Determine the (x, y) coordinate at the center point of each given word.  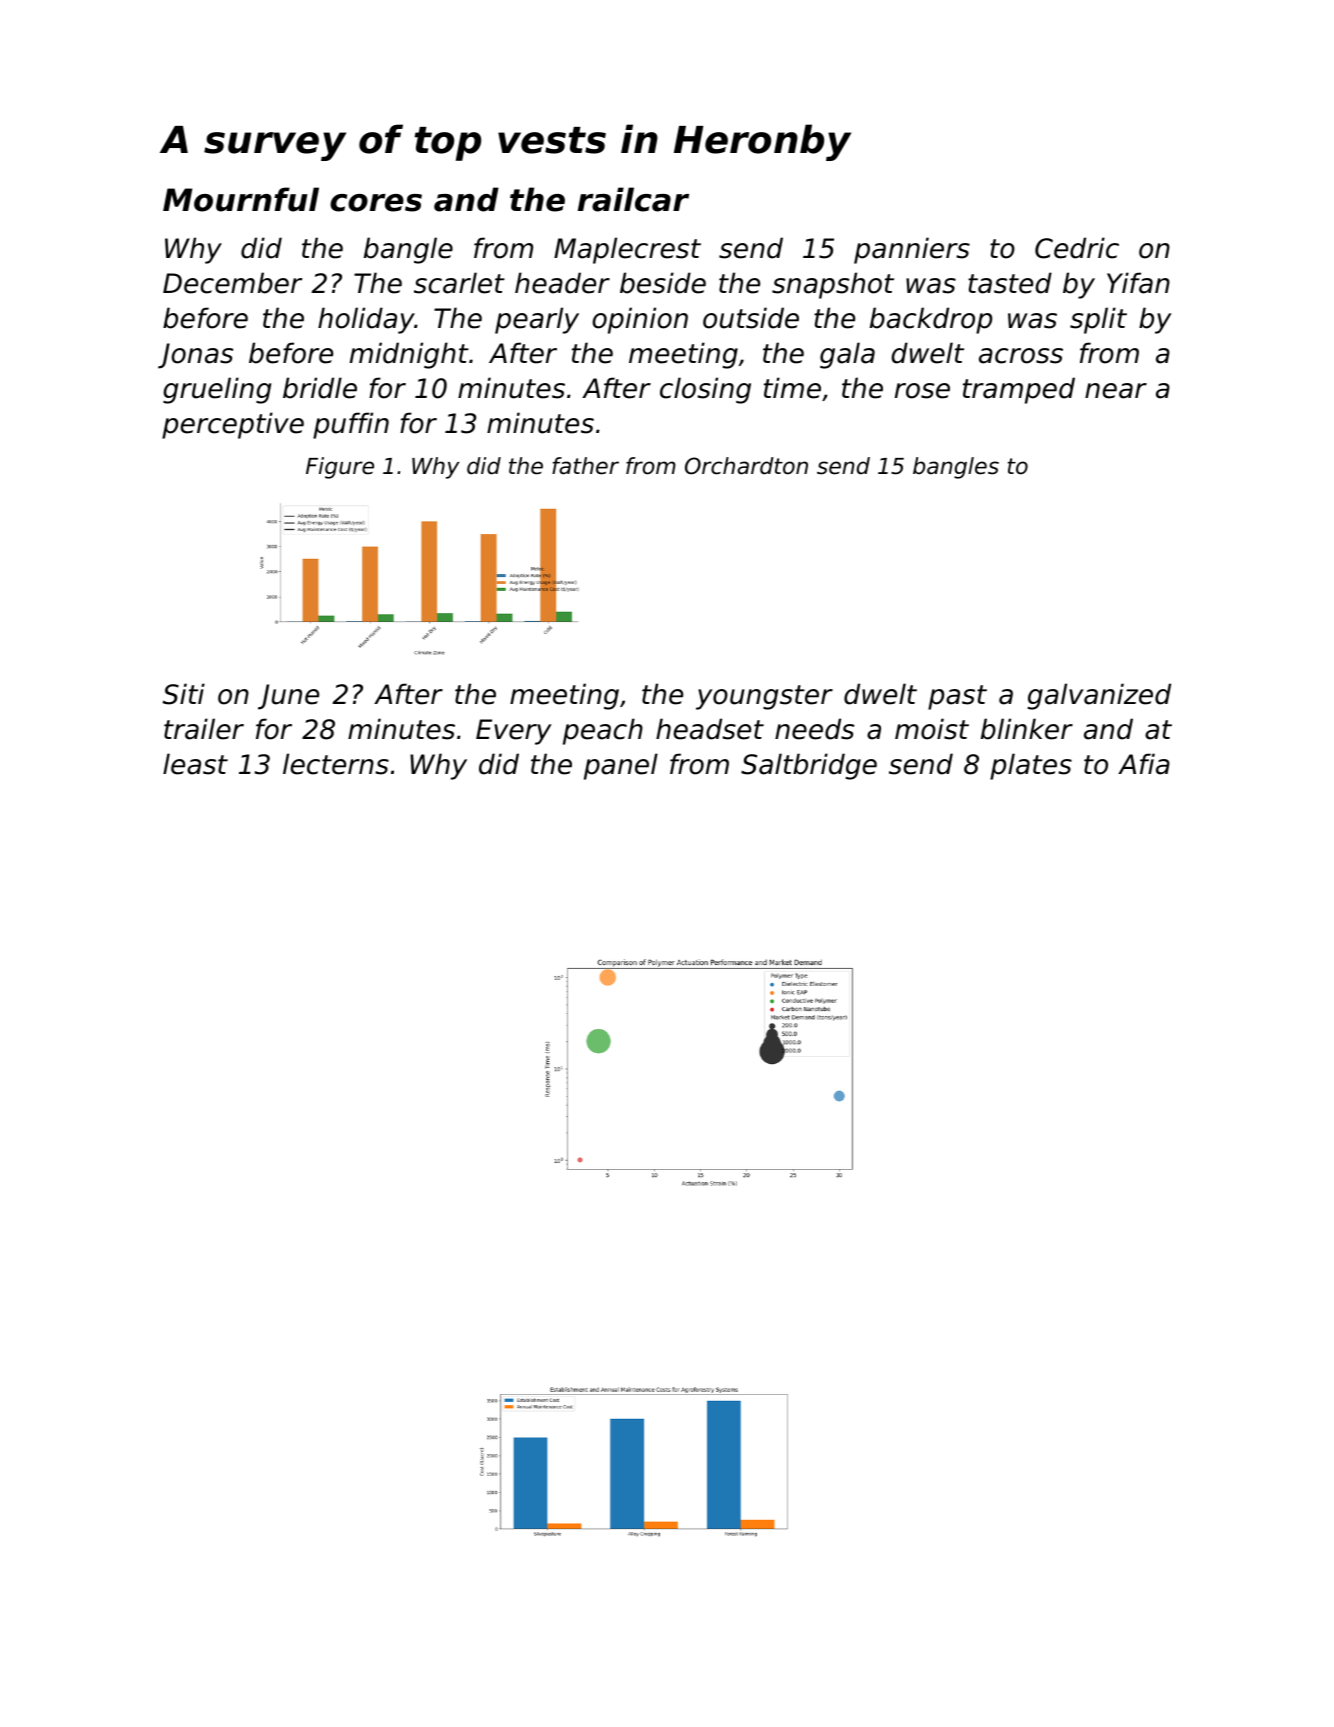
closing (705, 390)
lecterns (336, 764)
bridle (320, 388)
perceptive (233, 425)
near (1116, 391)
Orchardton (746, 466)
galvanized (1099, 696)
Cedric (1077, 248)
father (585, 466)
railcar (633, 199)
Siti (184, 694)
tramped (1019, 390)
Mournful (241, 199)
